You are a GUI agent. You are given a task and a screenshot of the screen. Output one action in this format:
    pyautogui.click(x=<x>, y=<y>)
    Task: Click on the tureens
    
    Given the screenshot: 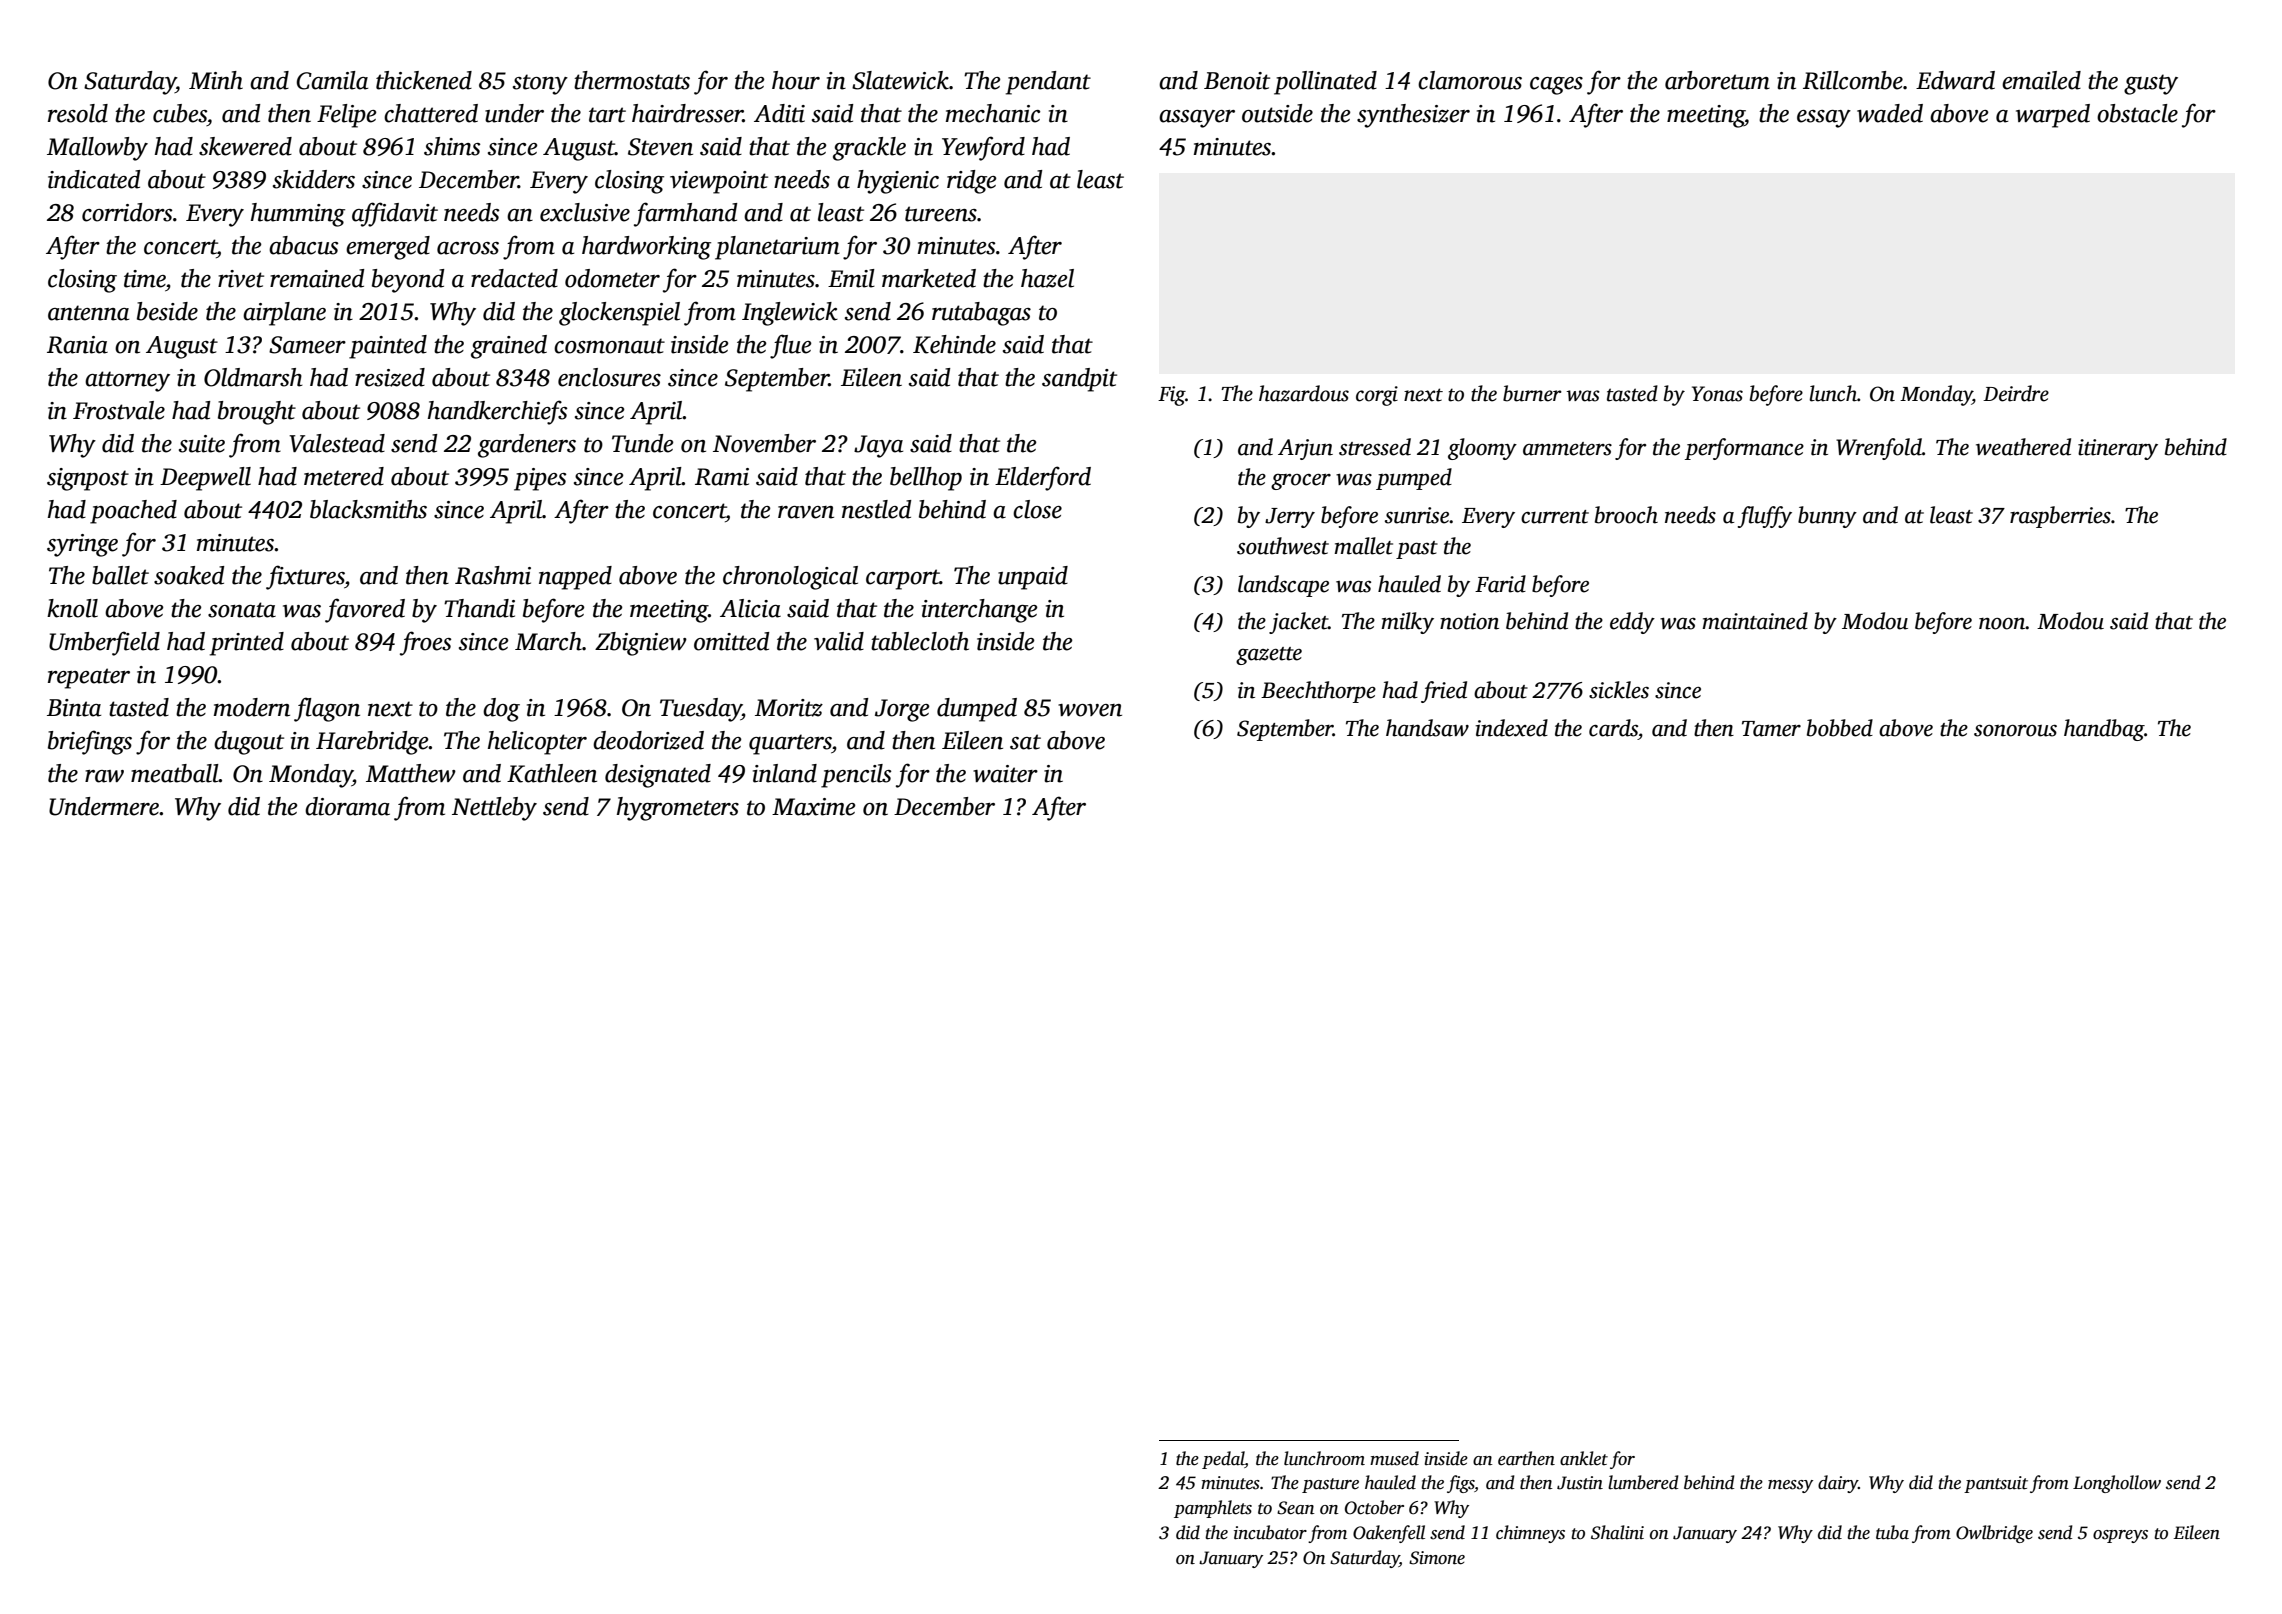 What is the action you would take?
    pyautogui.click(x=941, y=214)
